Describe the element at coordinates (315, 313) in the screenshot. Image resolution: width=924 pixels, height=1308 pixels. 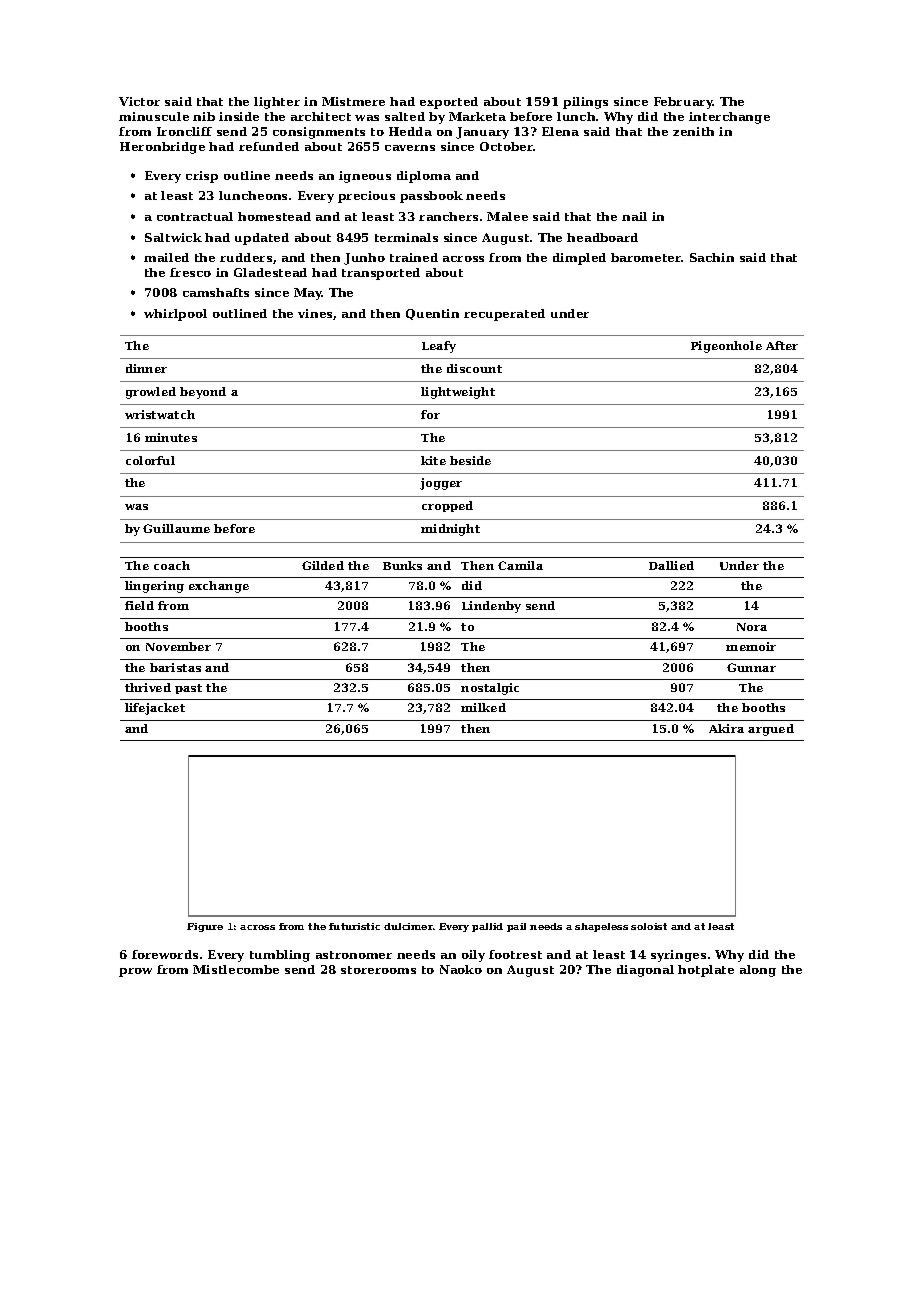
I see `vines` at that location.
